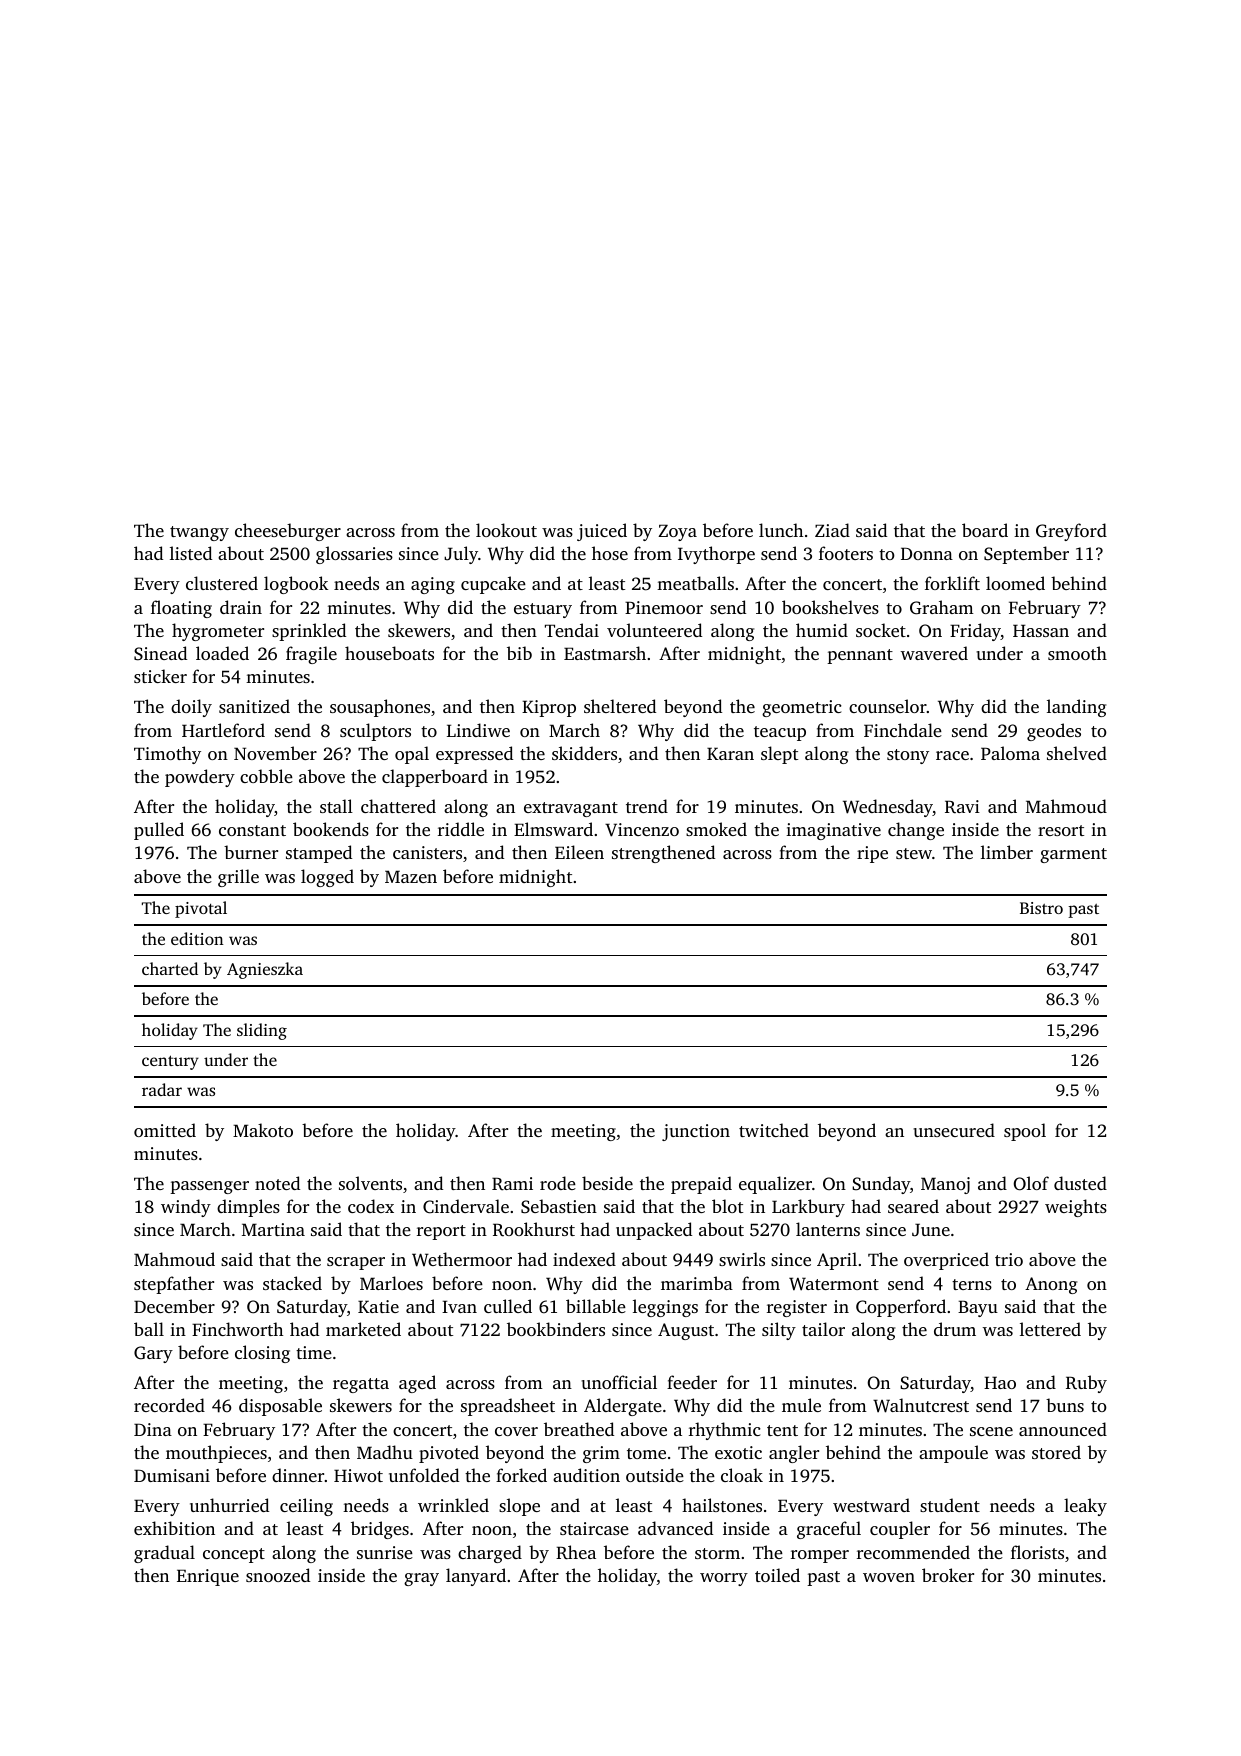 Image resolution: width=1241 pixels, height=1756 pixels. Describe the element at coordinates (186, 1208) in the screenshot. I see `windy` at that location.
